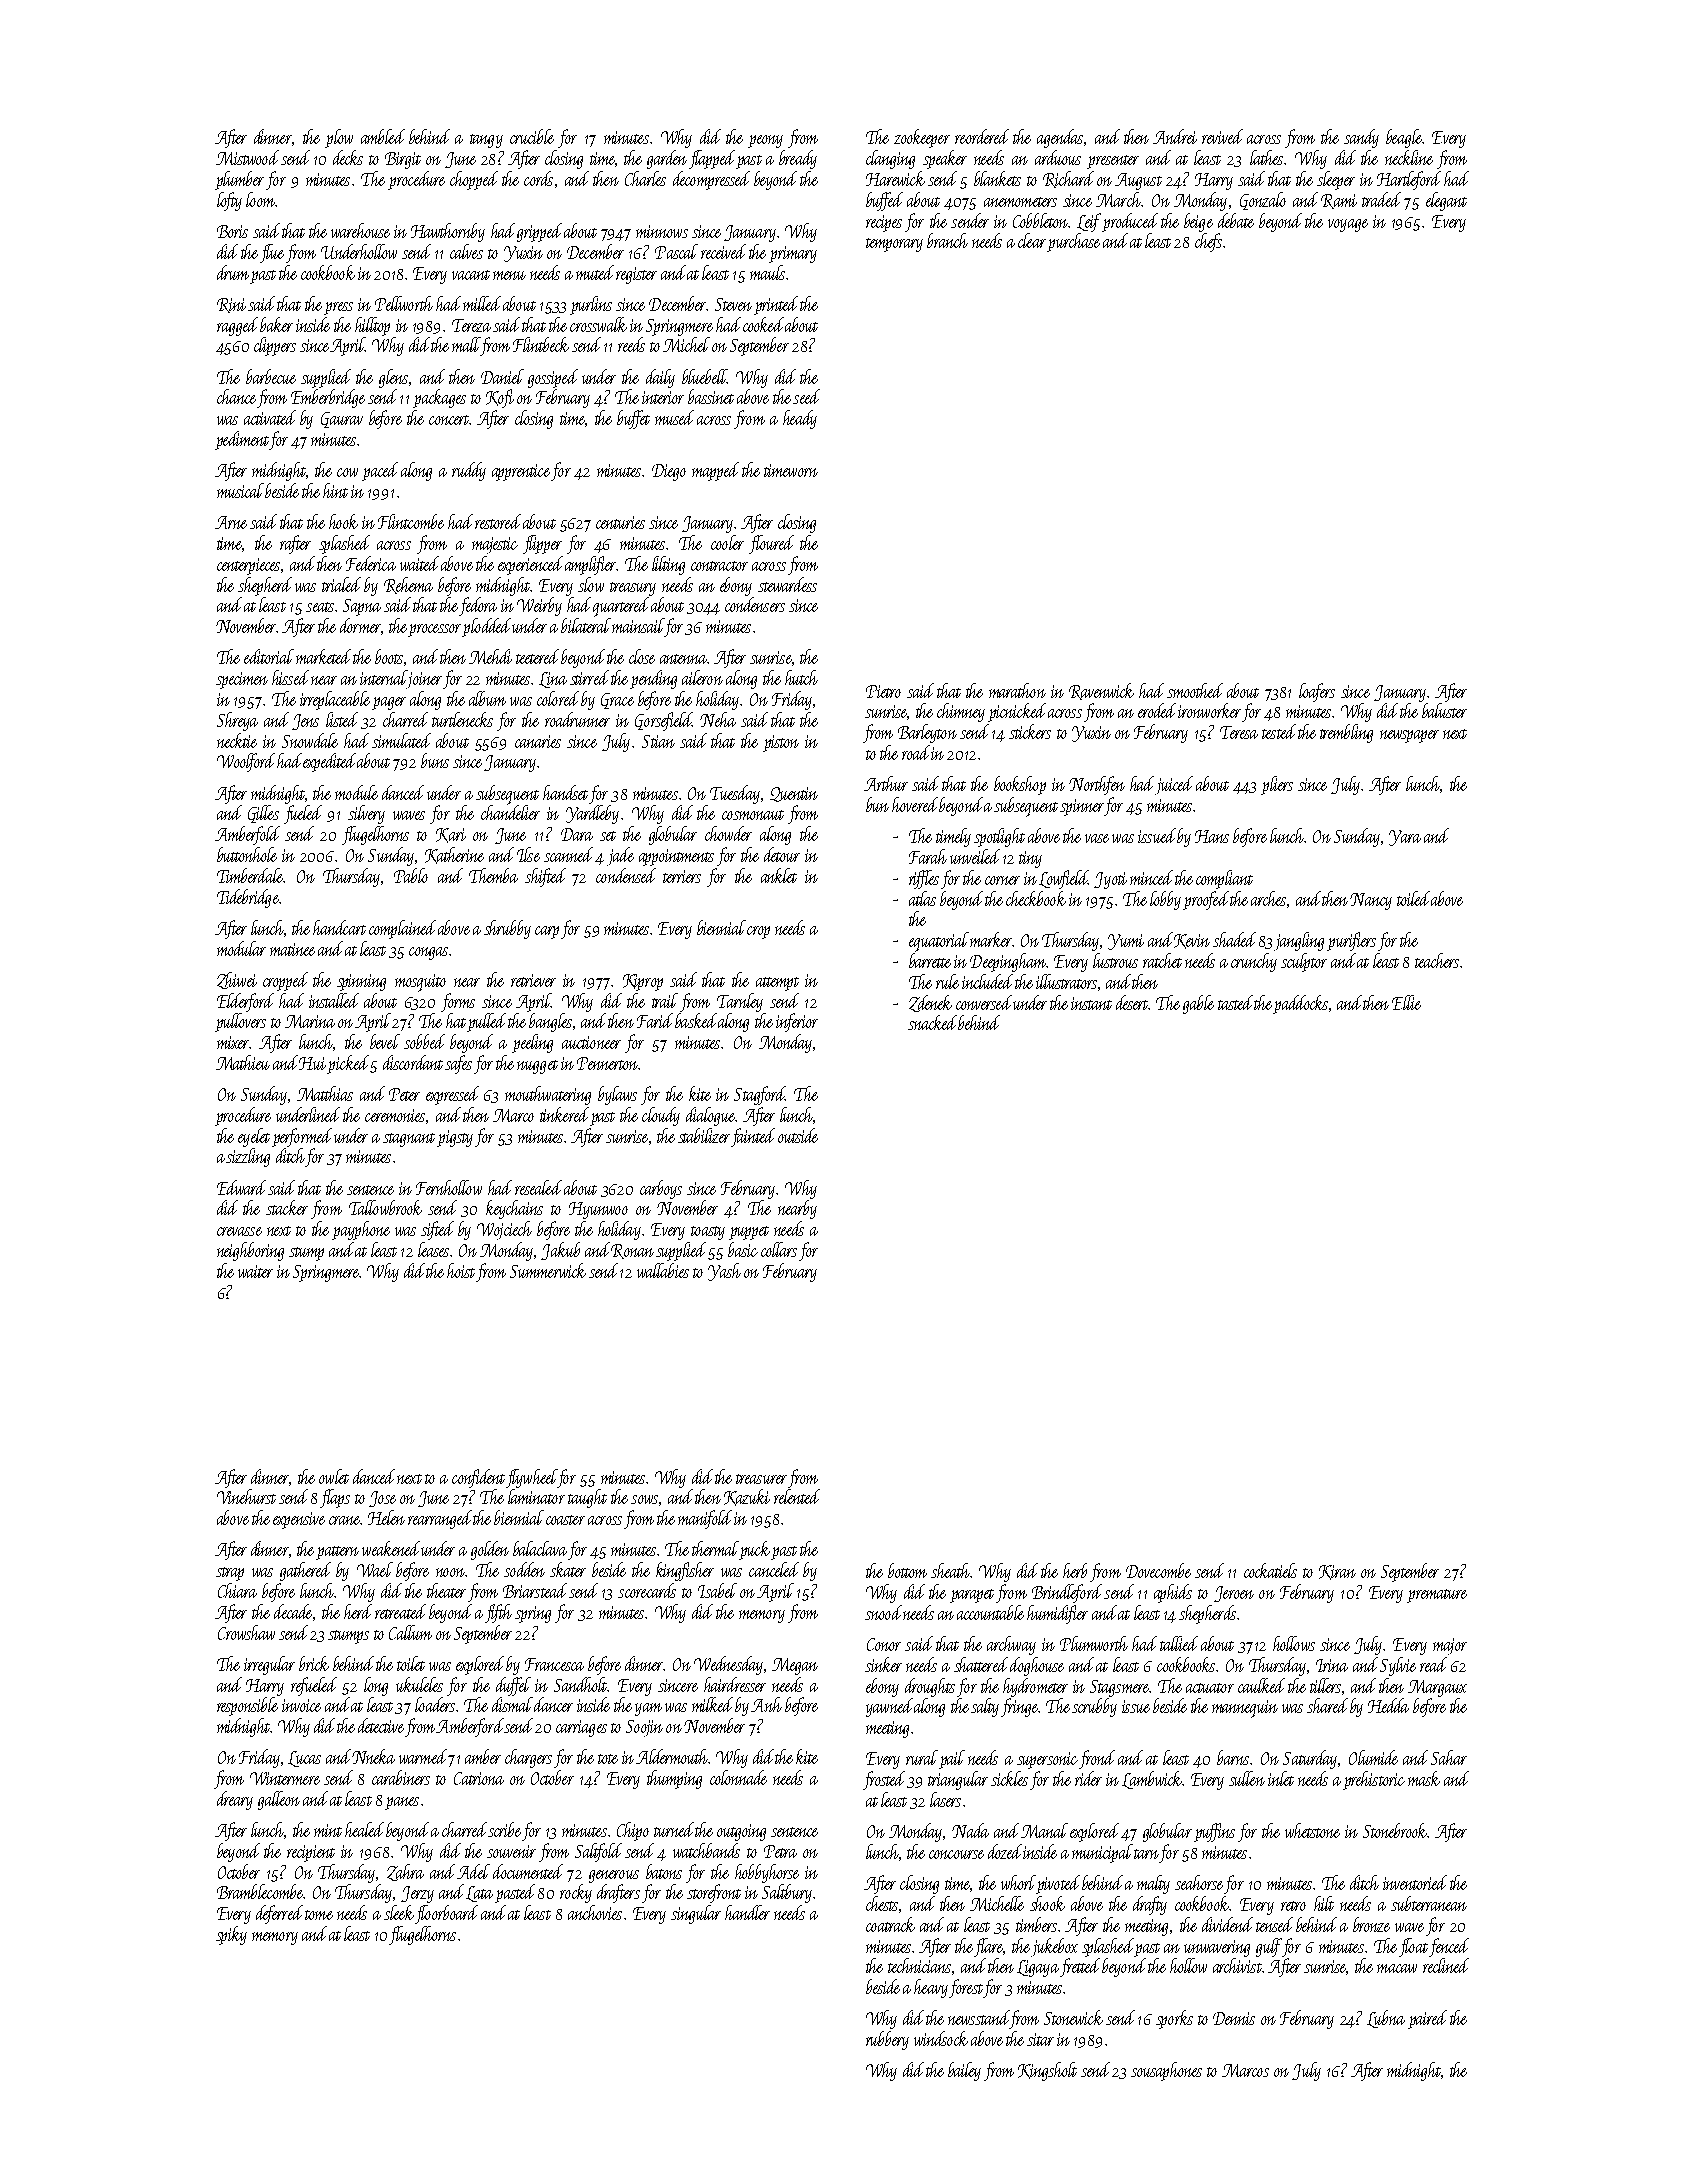 This screenshot has width=1683, height=2178. What do you see at coordinates (1317, 692) in the screenshot?
I see `loafers` at bounding box center [1317, 692].
